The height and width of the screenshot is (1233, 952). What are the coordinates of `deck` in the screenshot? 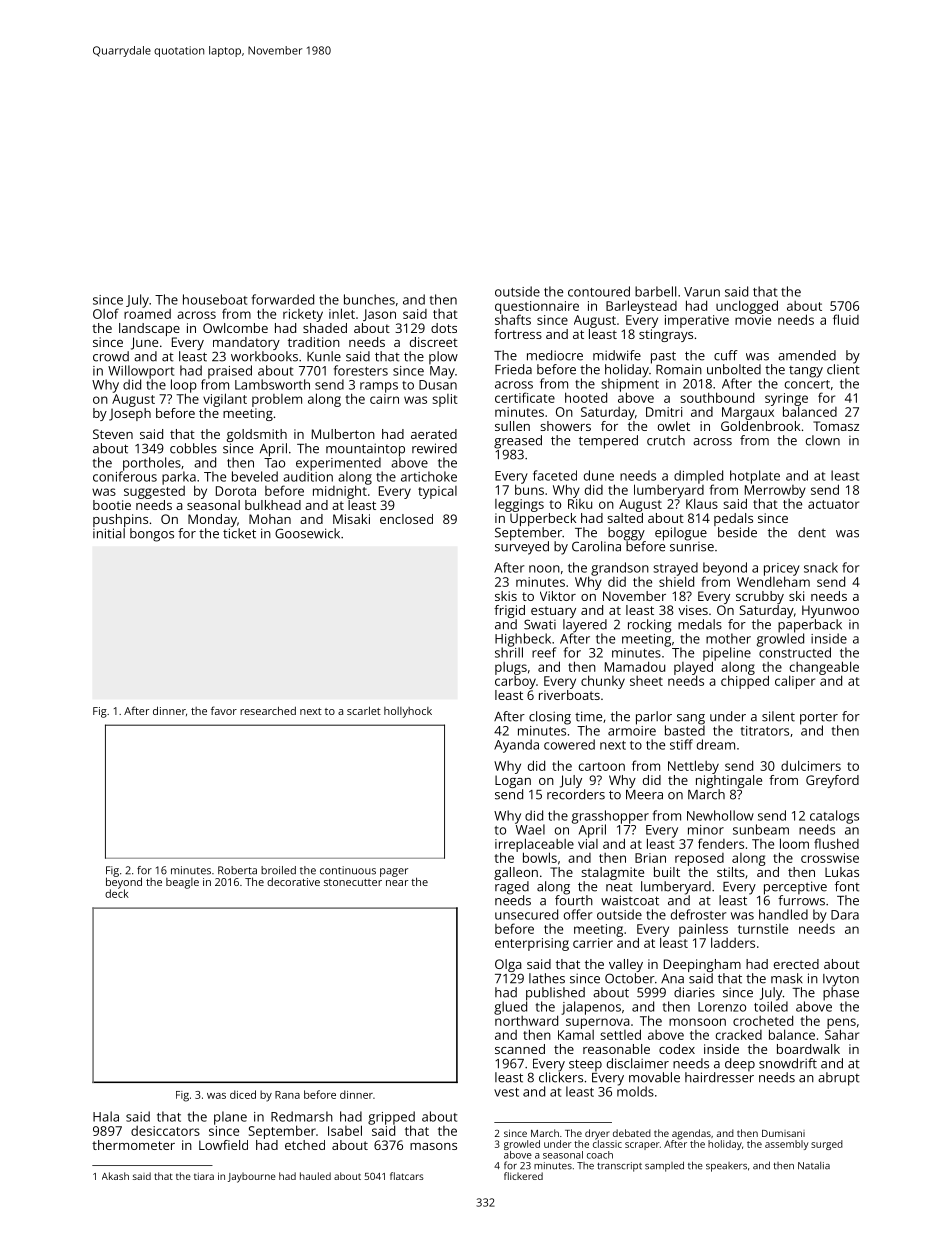 It's located at (117, 893).
